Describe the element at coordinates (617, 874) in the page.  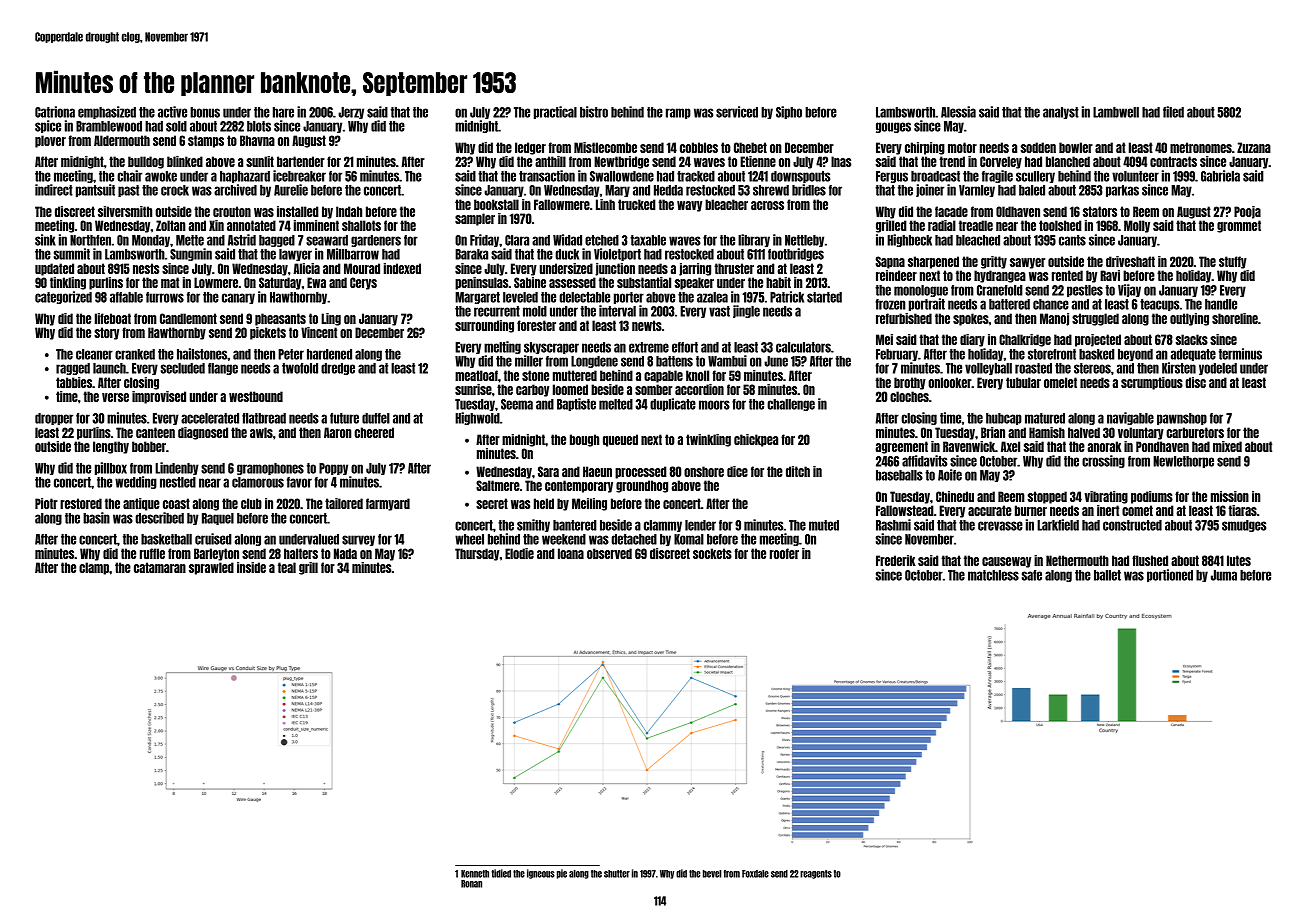
I see `shutter` at that location.
